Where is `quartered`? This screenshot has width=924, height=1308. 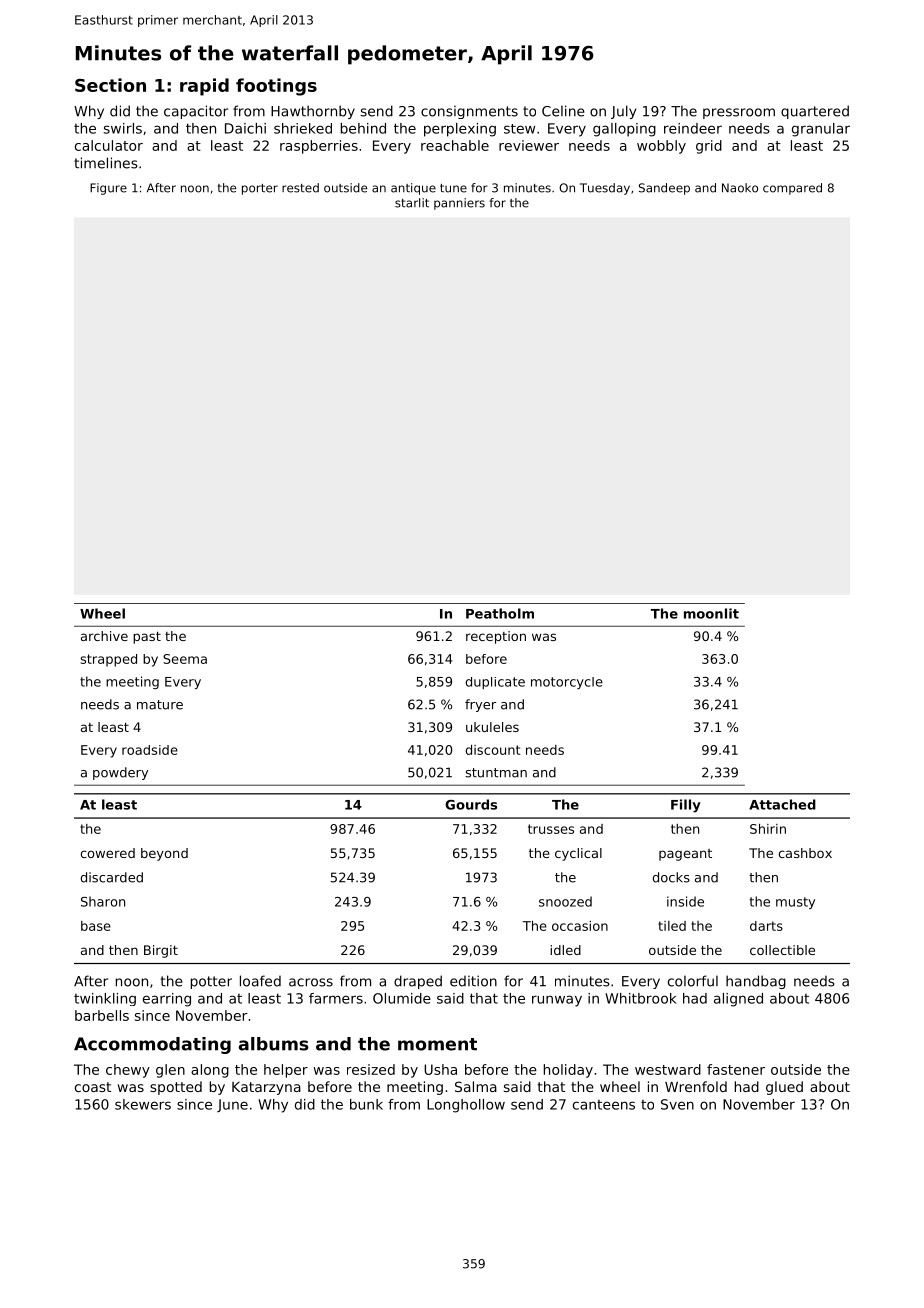
quartered is located at coordinates (815, 112).
